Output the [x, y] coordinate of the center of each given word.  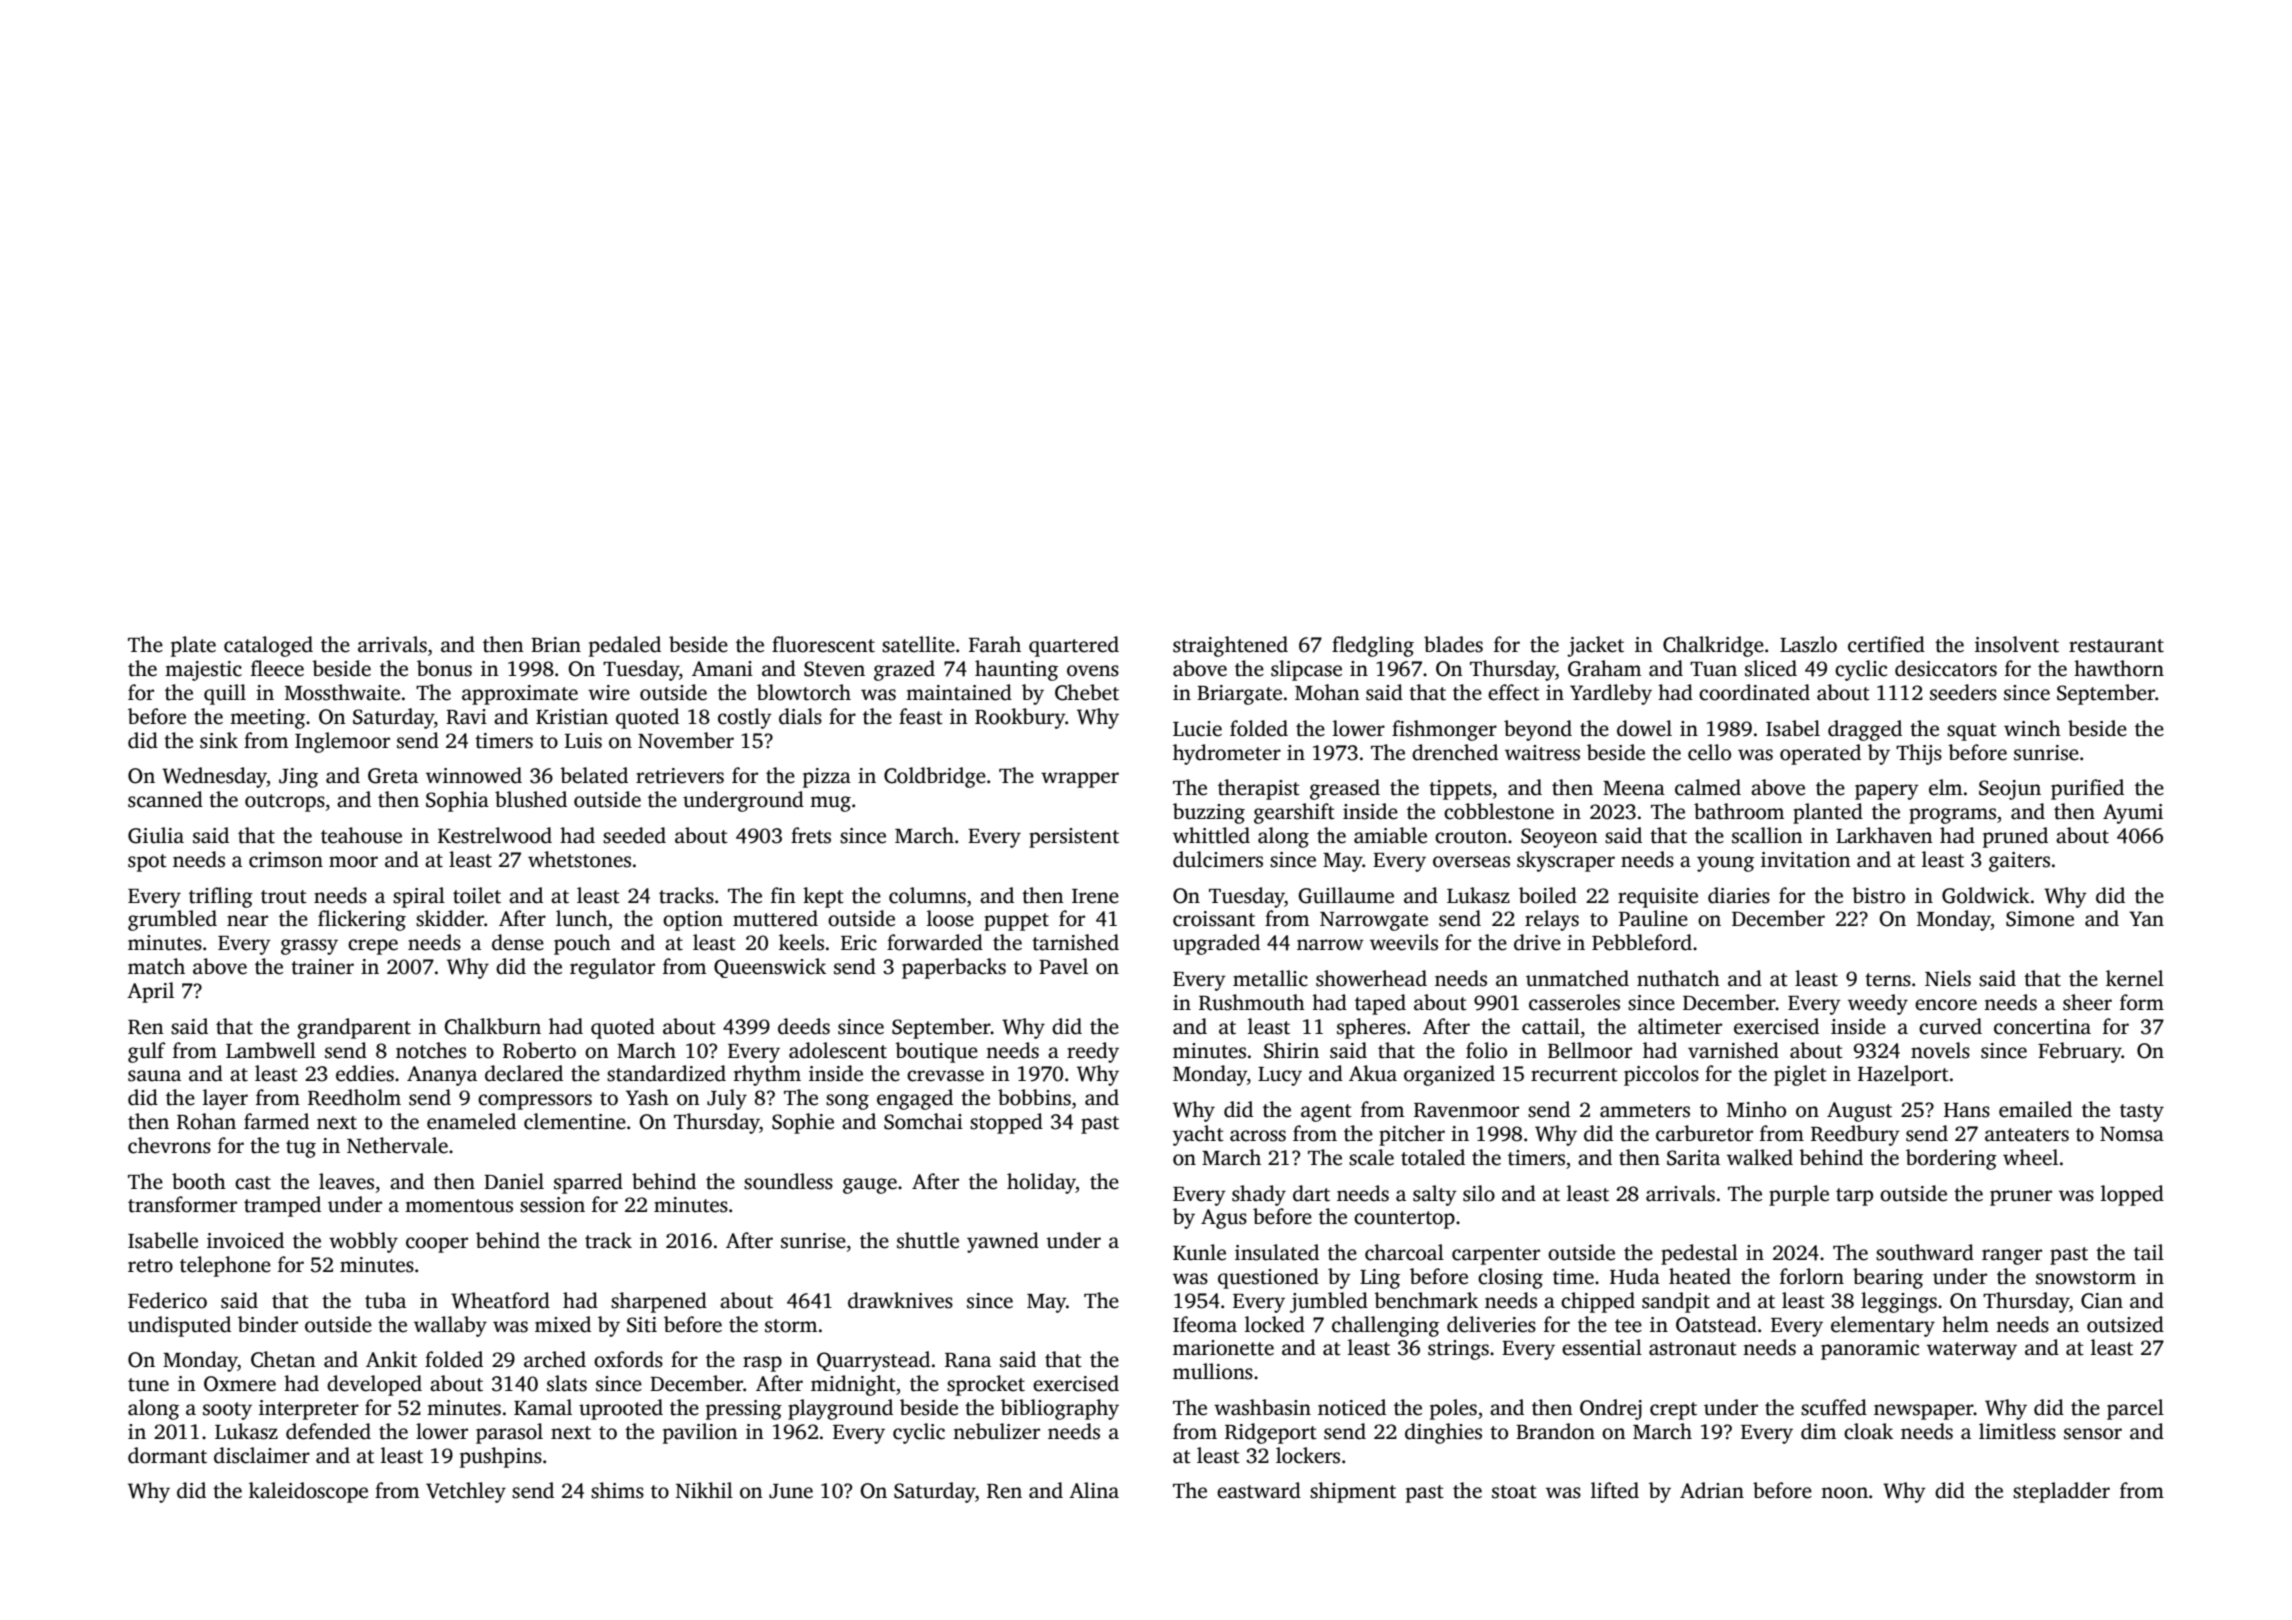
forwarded [935, 942]
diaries [1739, 895]
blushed [531, 799]
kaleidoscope [308, 1492]
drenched [1455, 752]
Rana [968, 1360]
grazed [904, 670]
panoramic [1870, 1350]
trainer [322, 967]
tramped [282, 1206]
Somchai [923, 1121]
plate [193, 646]
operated [1820, 754]
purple [1799, 1195]
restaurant [2116, 646]
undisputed [179, 1326]
